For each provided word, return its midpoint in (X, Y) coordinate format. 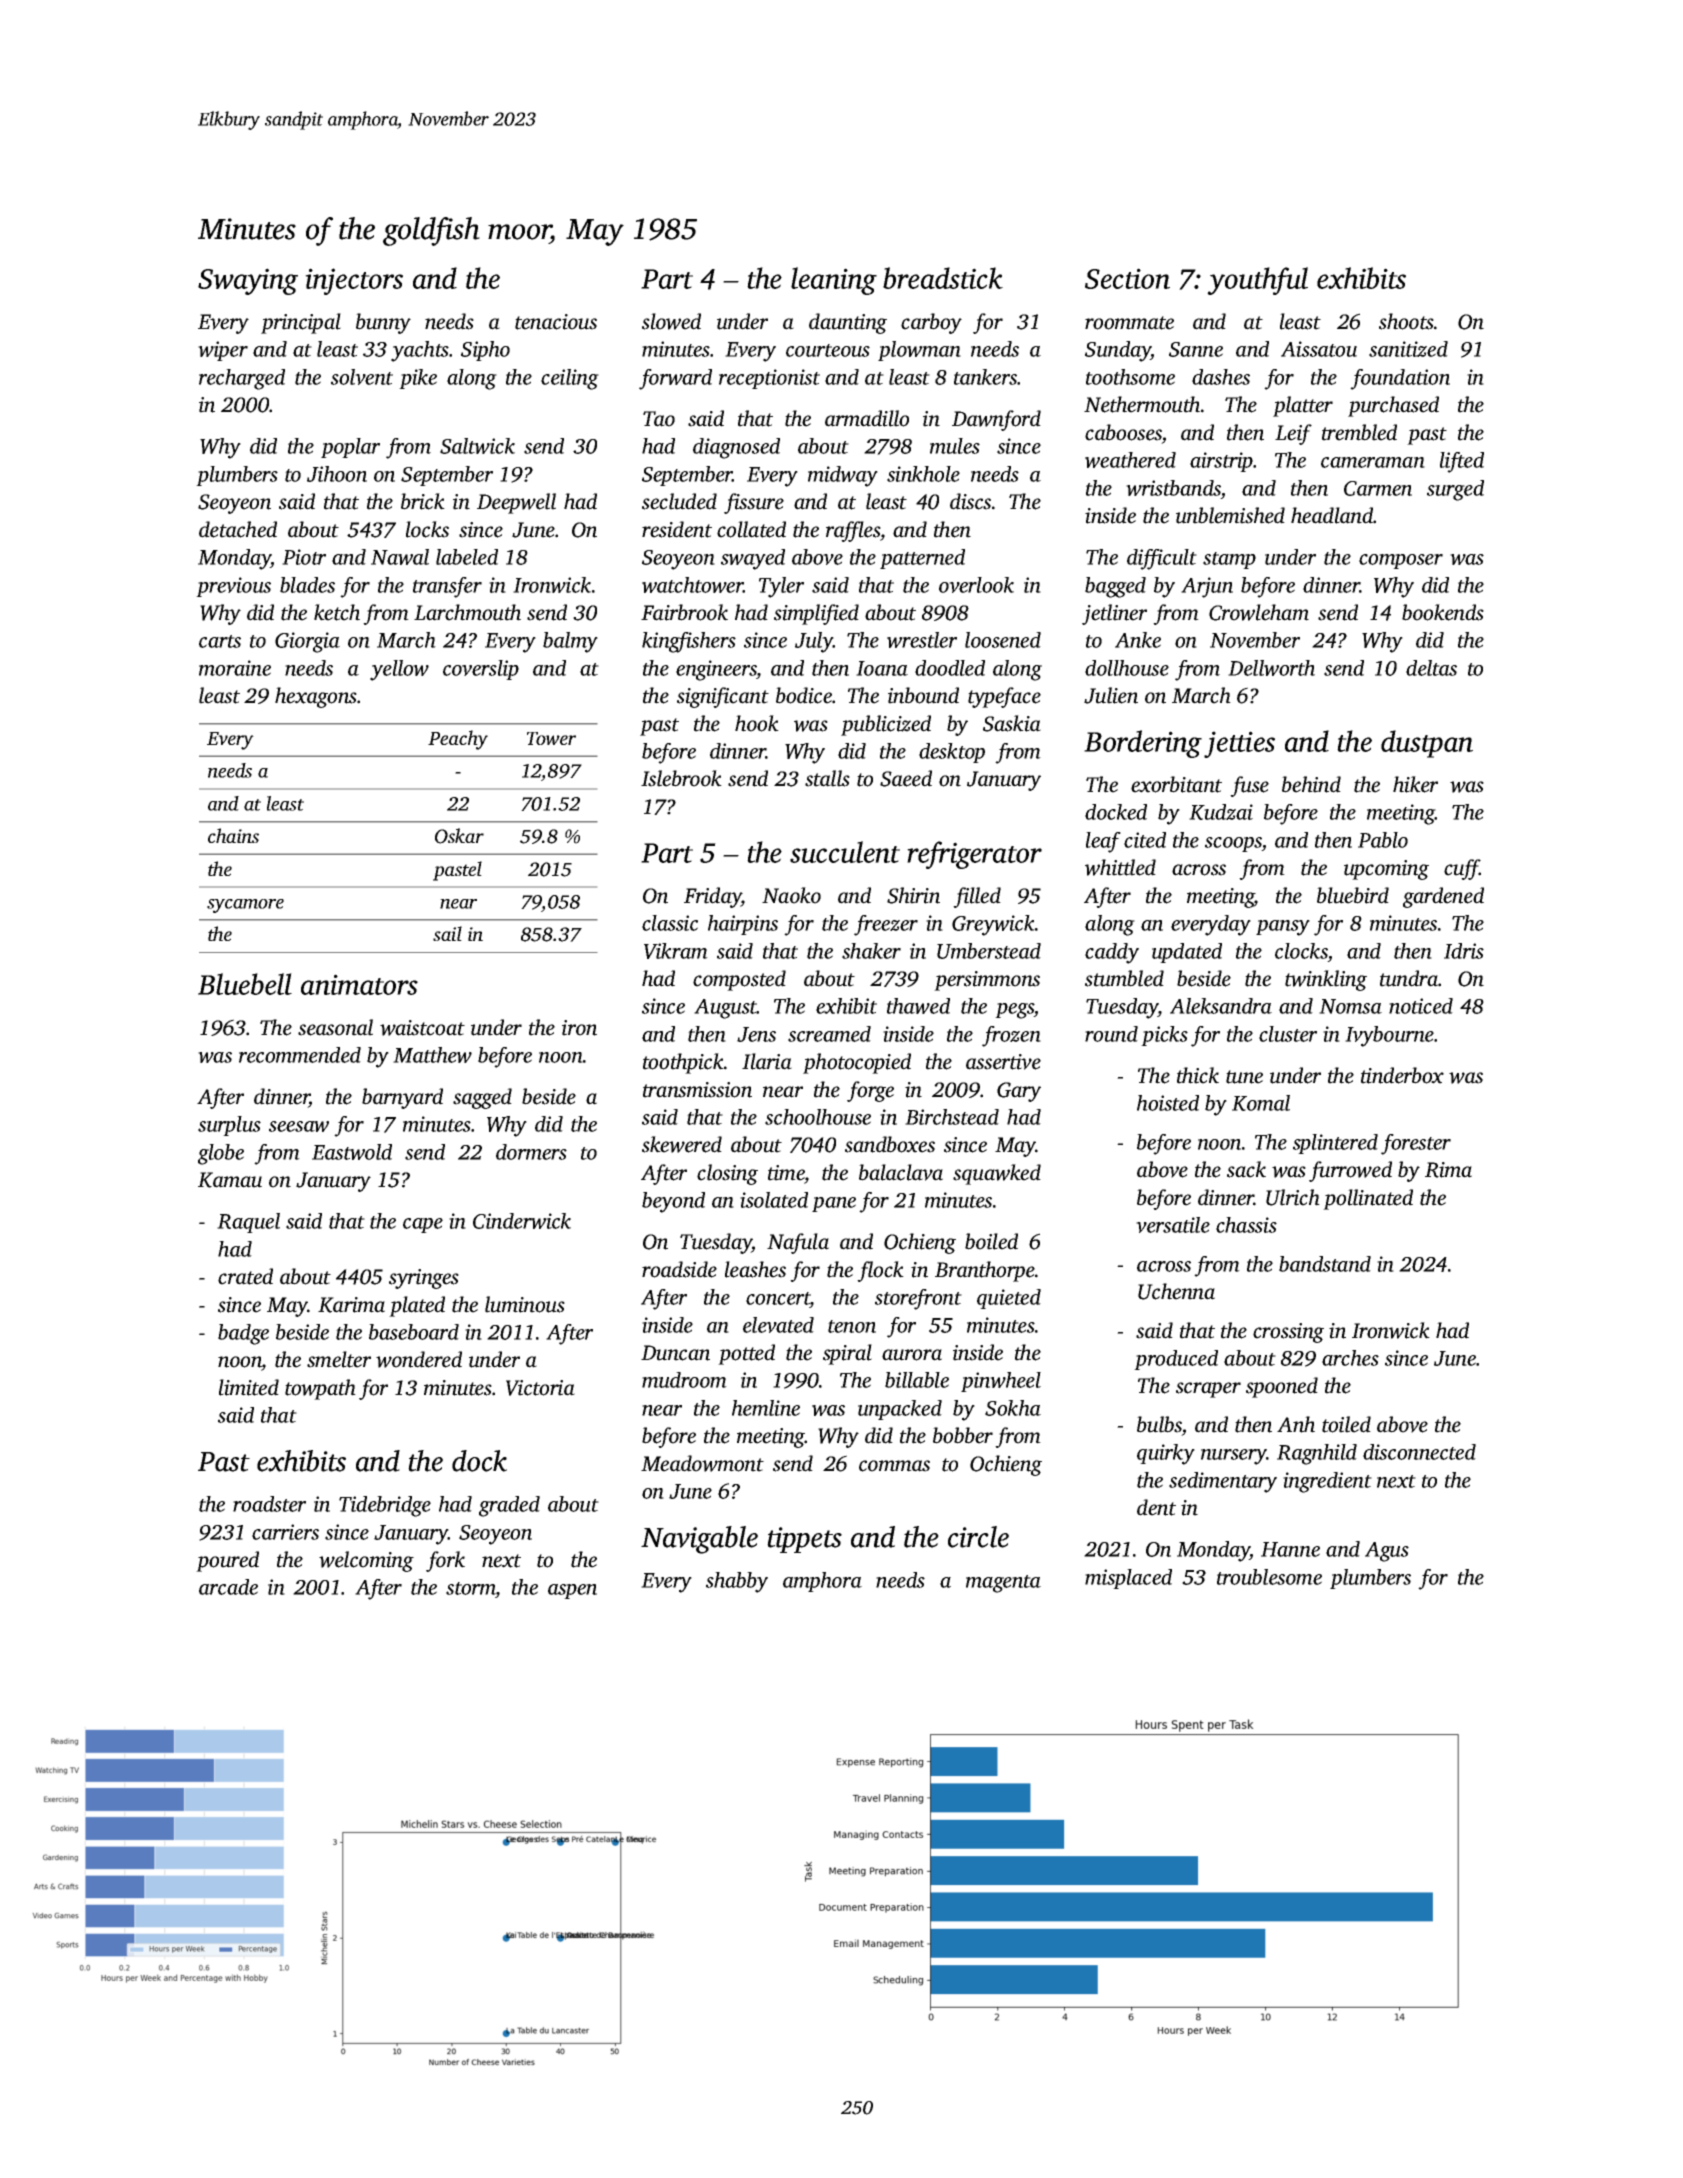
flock (880, 1271)
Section (1127, 278)
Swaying (248, 281)
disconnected (1419, 1452)
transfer (447, 587)
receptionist (769, 379)
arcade (228, 1587)
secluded (679, 501)
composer (1401, 561)
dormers (531, 1152)
